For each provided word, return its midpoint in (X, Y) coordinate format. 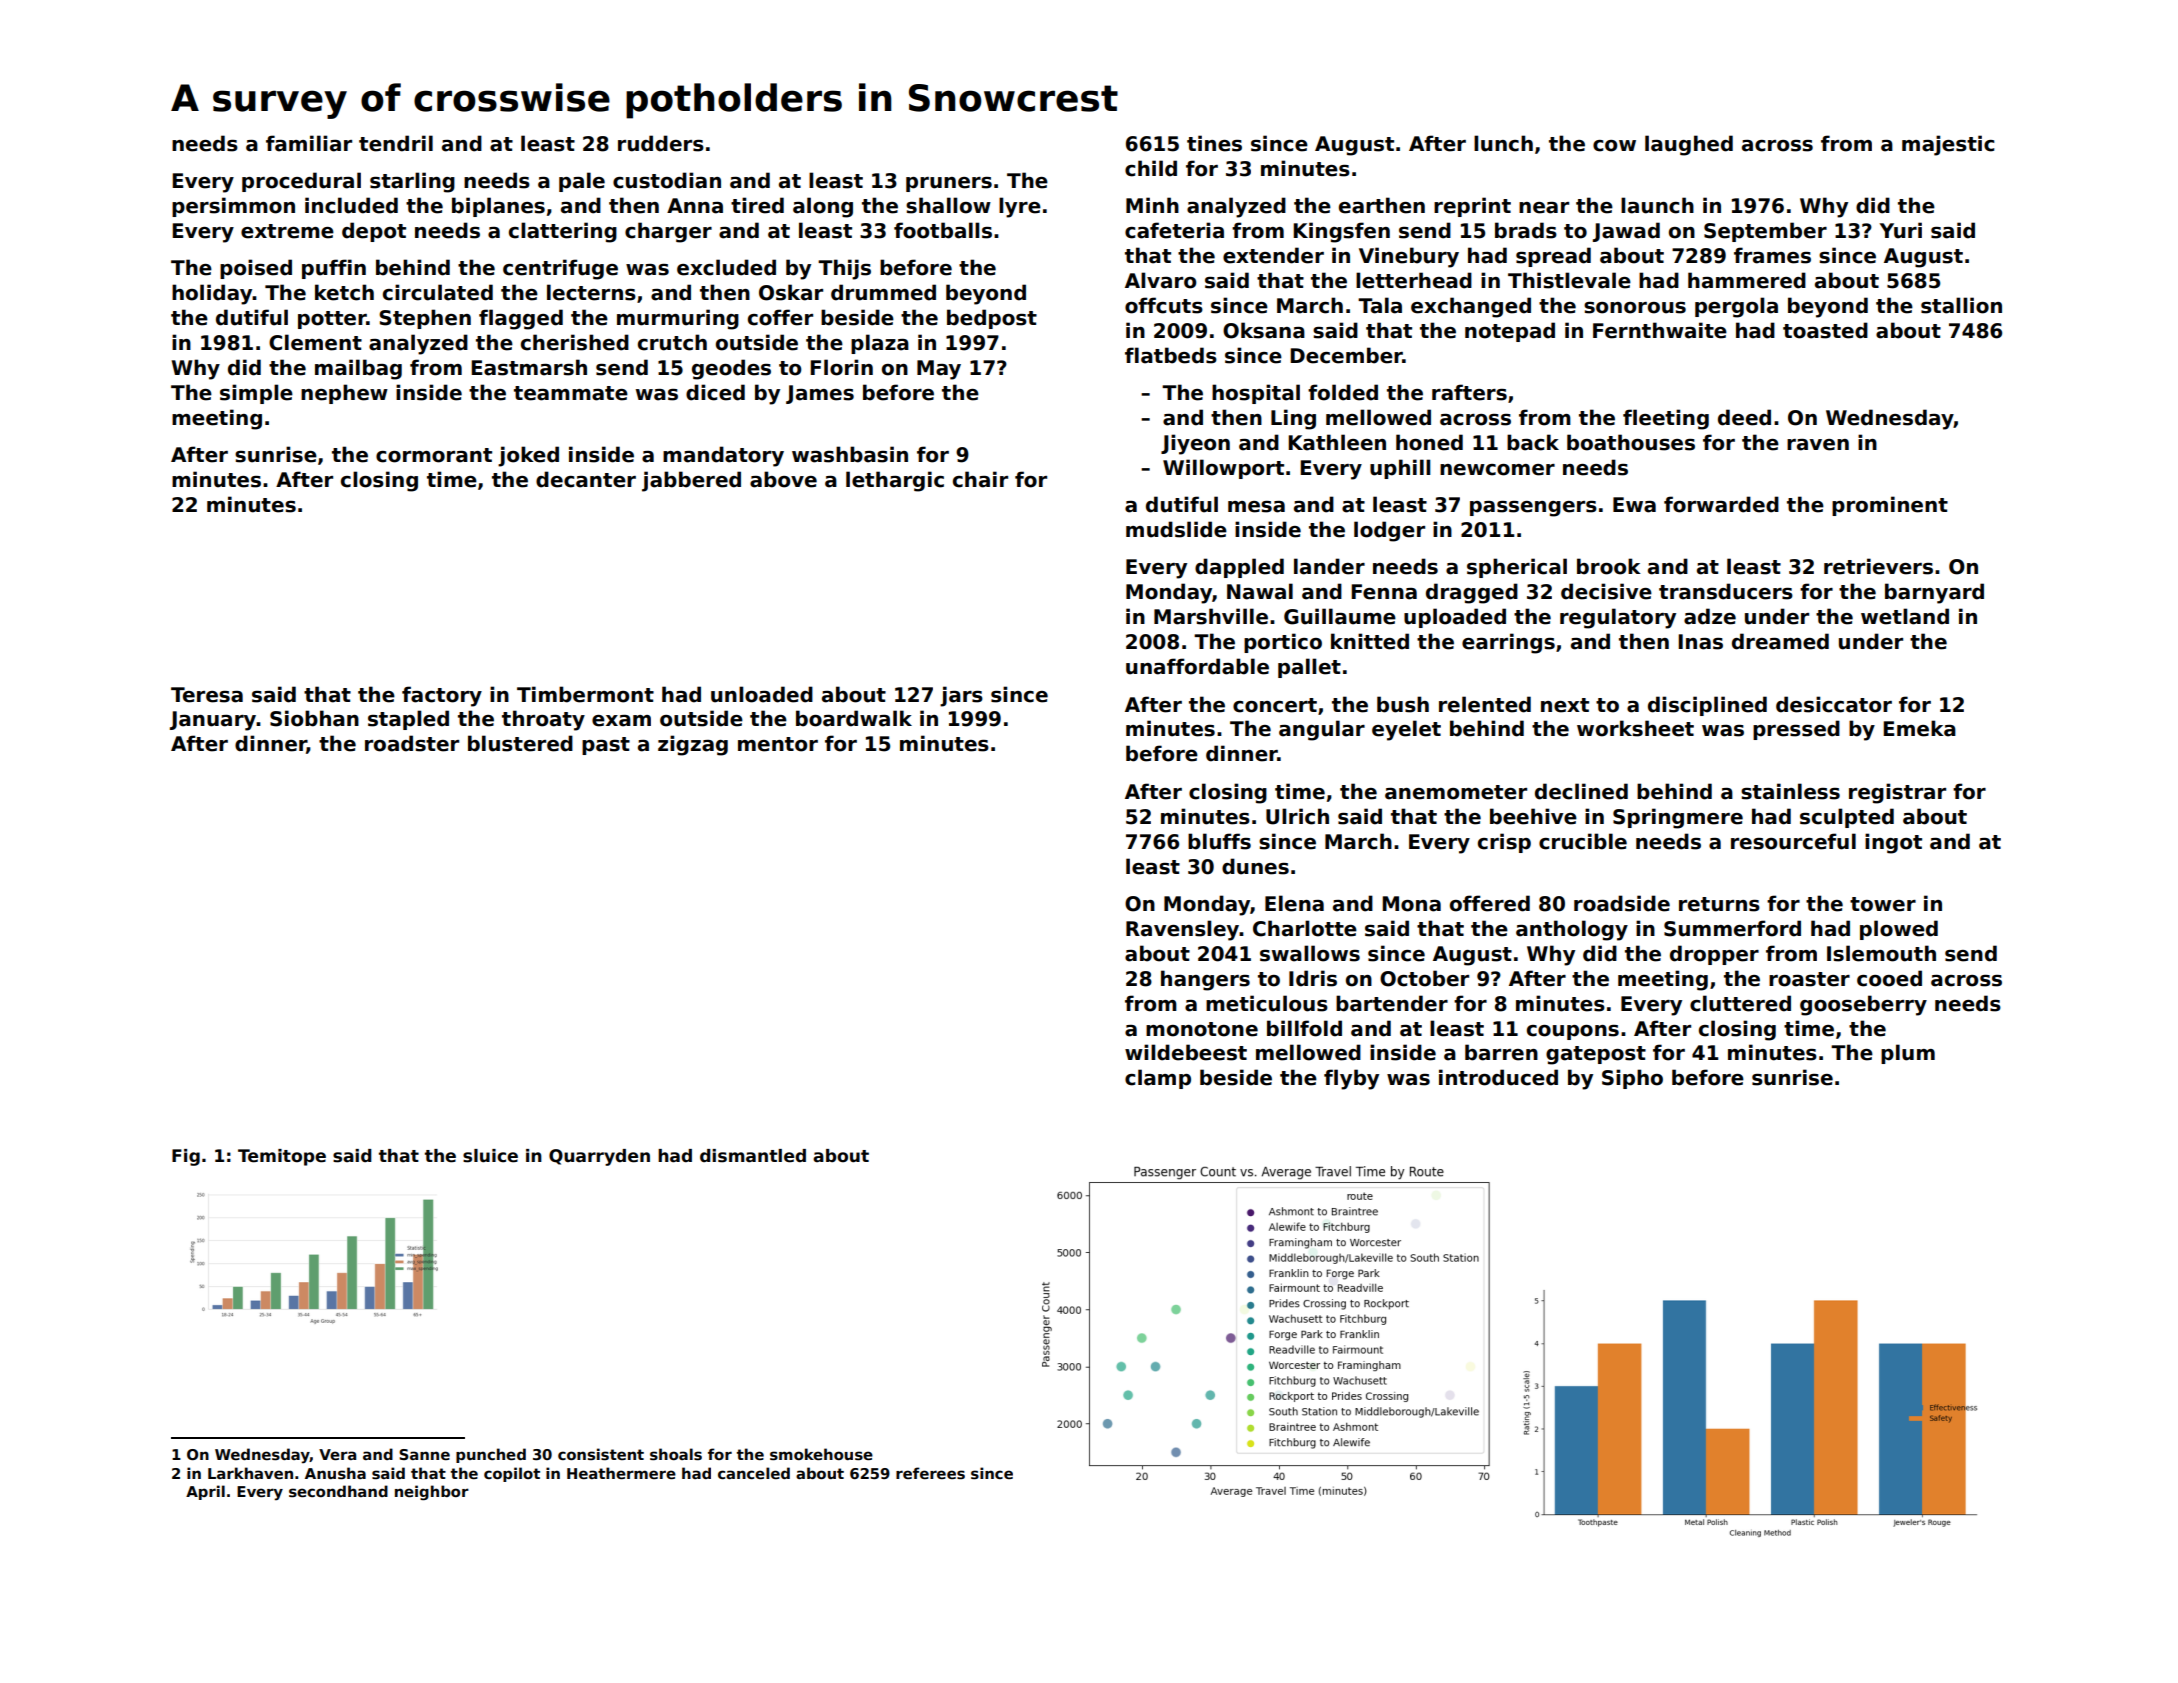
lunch (1503, 143)
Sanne (424, 1454)
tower (1883, 904)
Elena (1294, 903)
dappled (1239, 568)
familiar (309, 143)
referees (930, 1473)
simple (256, 394)
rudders (661, 143)
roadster (412, 743)
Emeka (1919, 728)
